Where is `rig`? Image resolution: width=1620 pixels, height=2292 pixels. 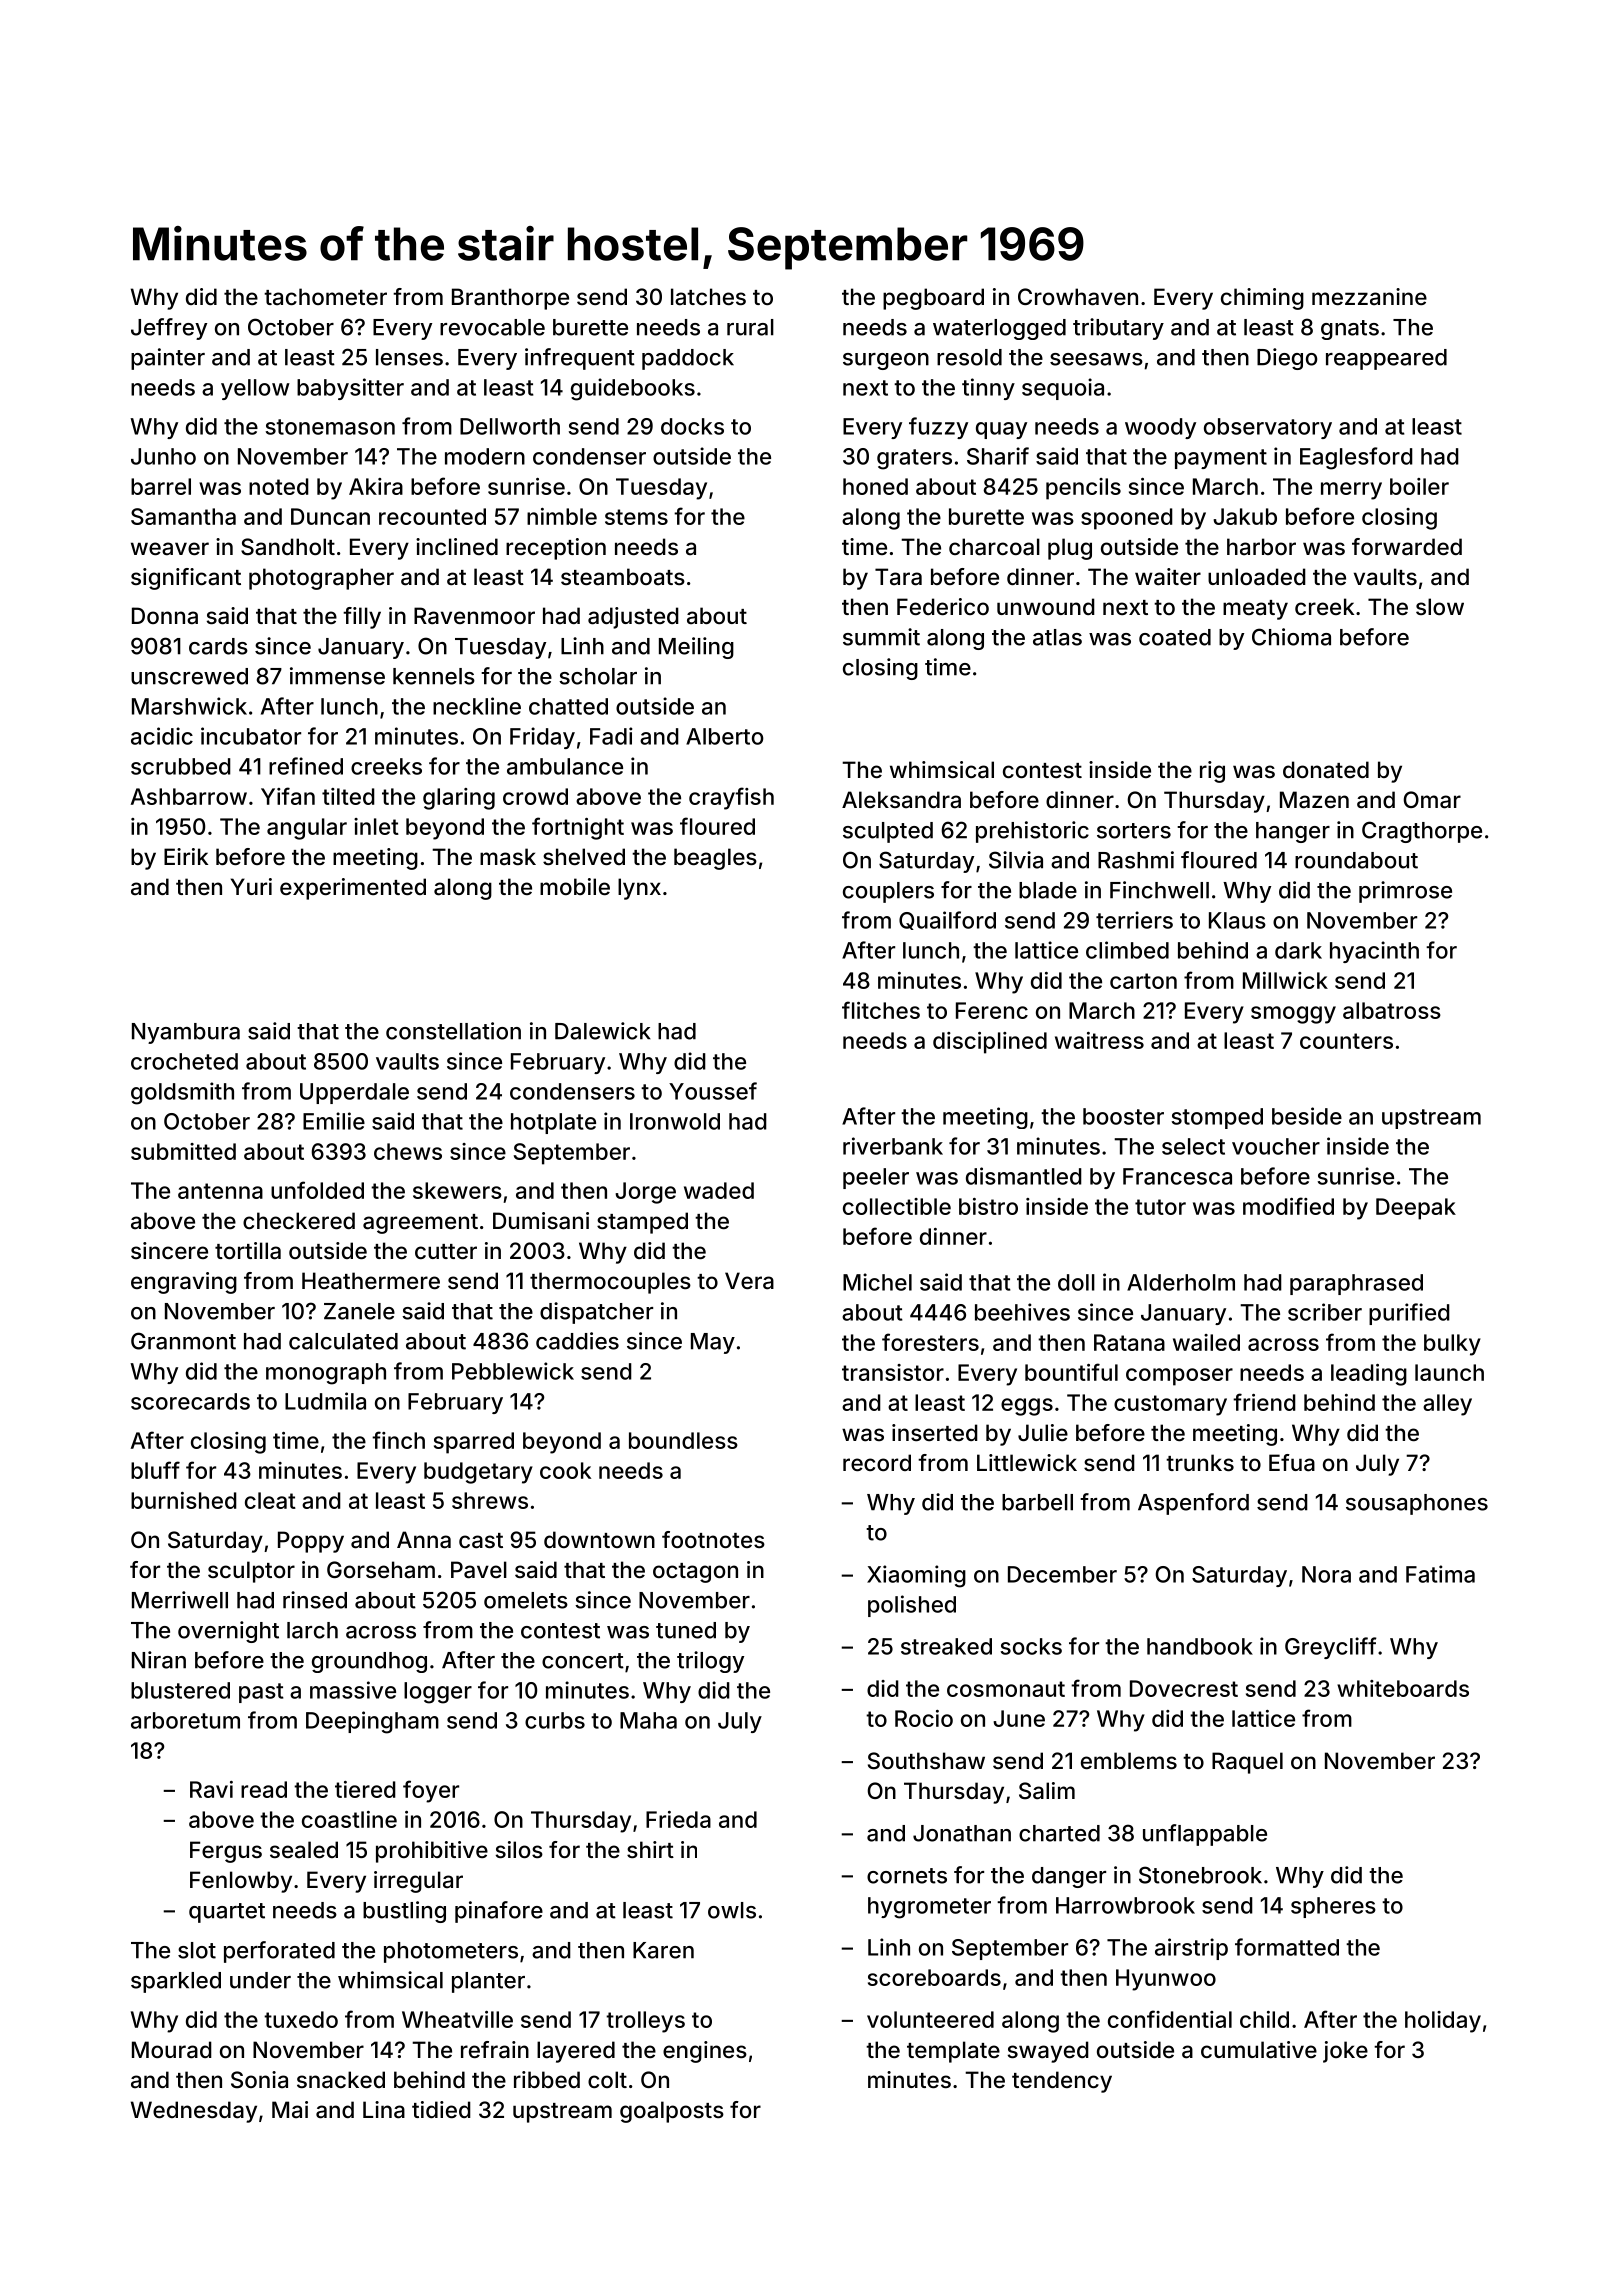 rig is located at coordinates (1212, 772).
